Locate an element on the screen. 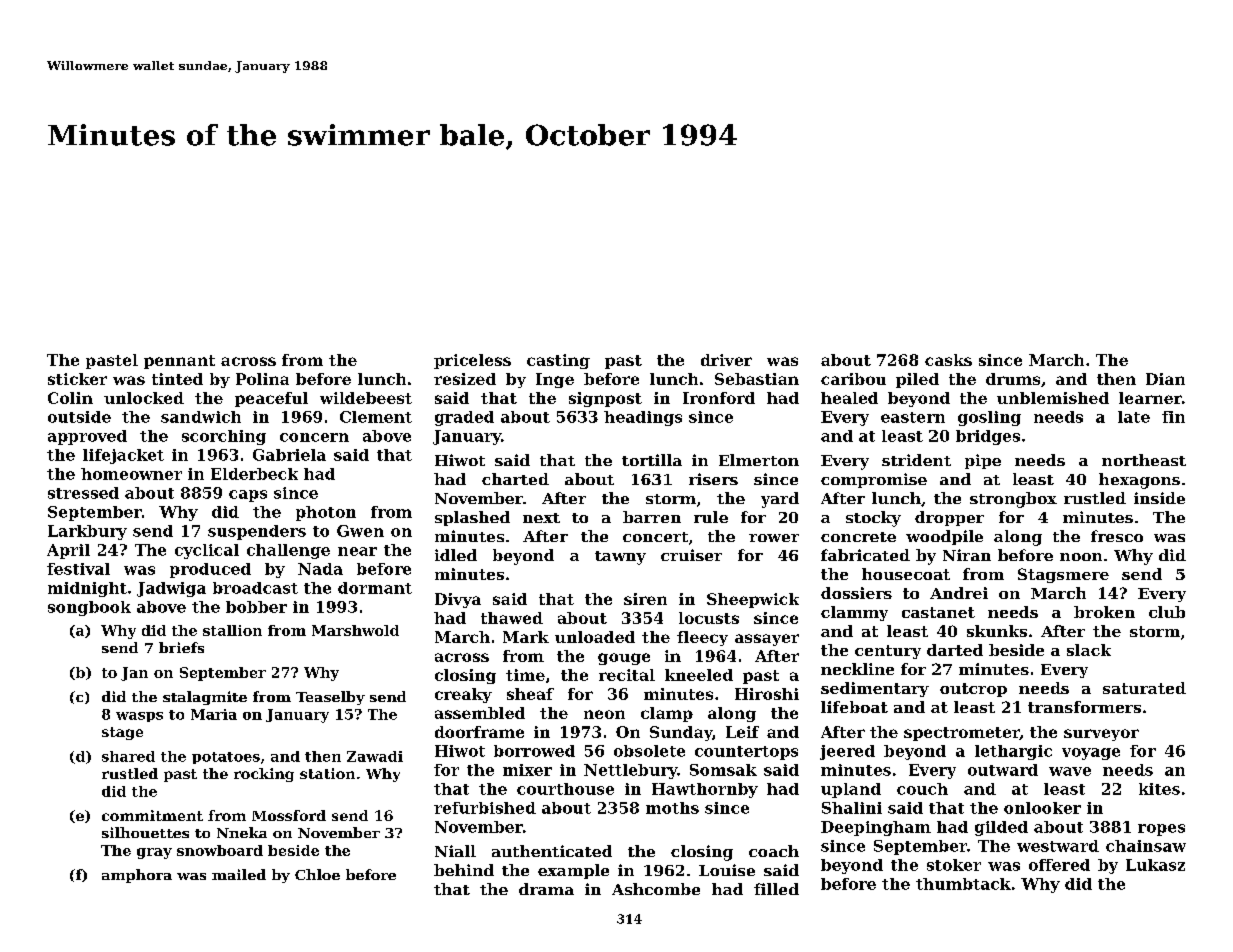  station is located at coordinates (327, 773).
